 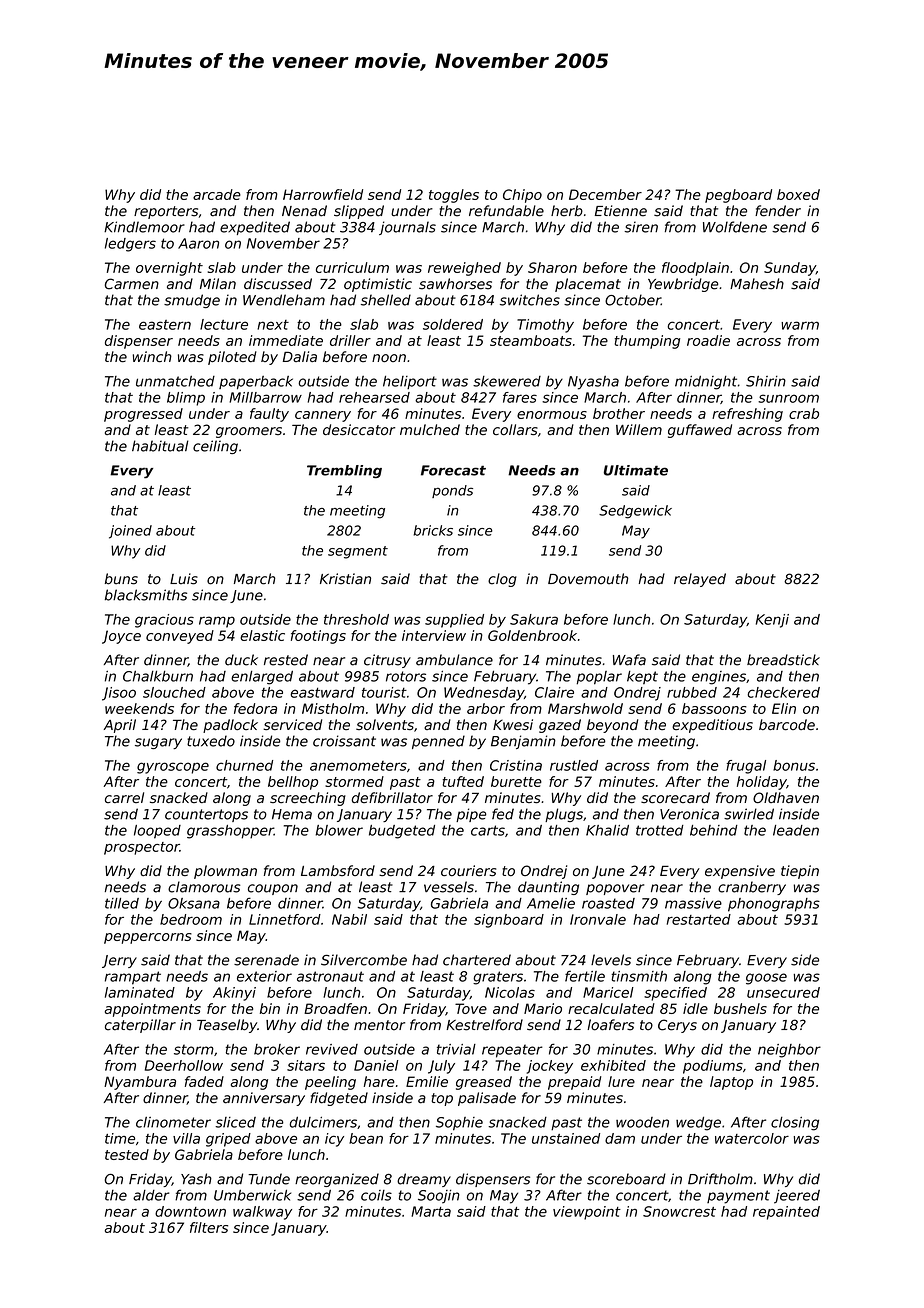 What do you see at coordinates (679, 1211) in the page?
I see `Snowcrest` at bounding box center [679, 1211].
